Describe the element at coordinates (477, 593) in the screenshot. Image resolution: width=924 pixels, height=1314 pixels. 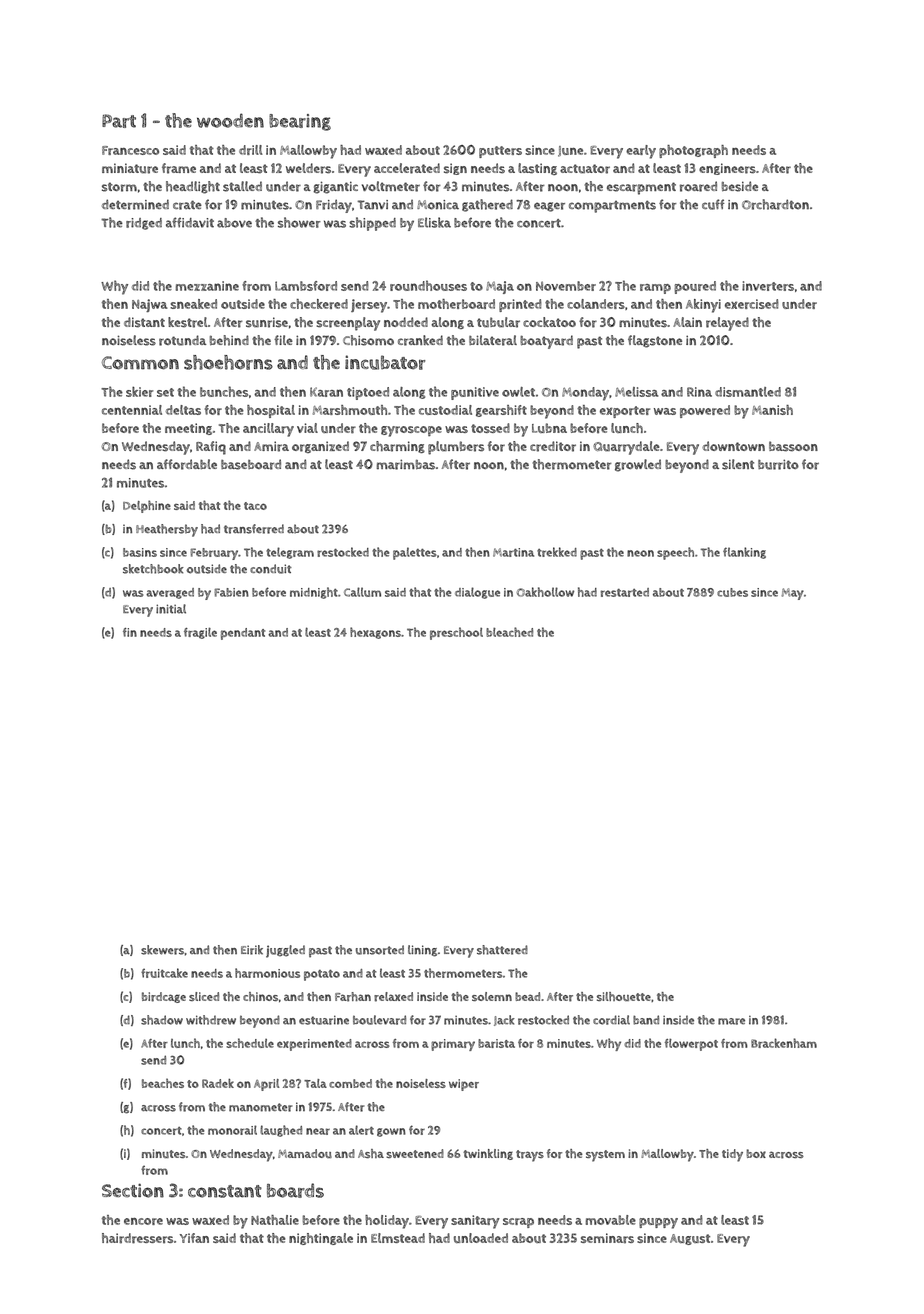
I see `dialogue` at that location.
